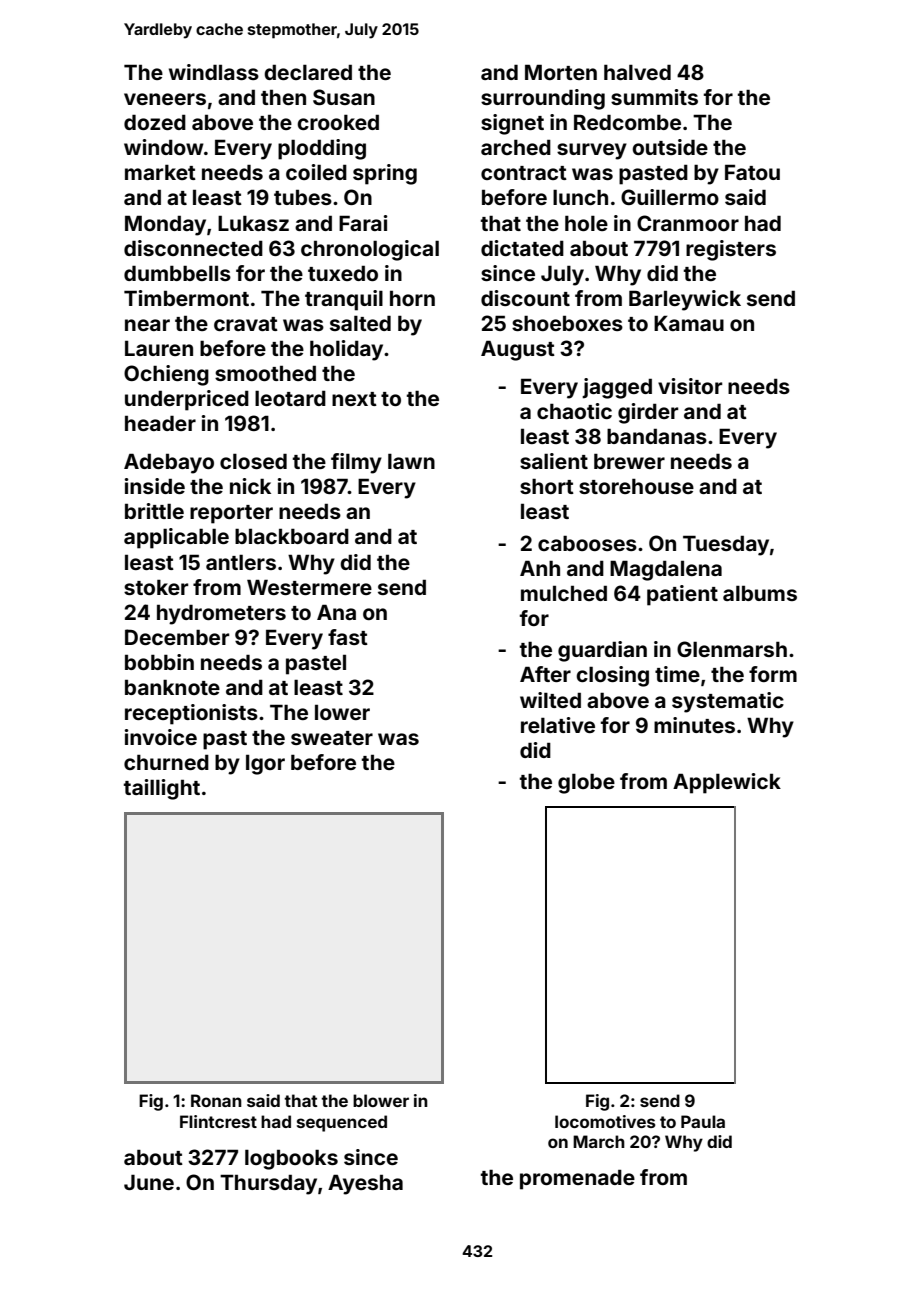 Image resolution: width=924 pixels, height=1311 pixels. I want to click on time, so click(677, 674).
